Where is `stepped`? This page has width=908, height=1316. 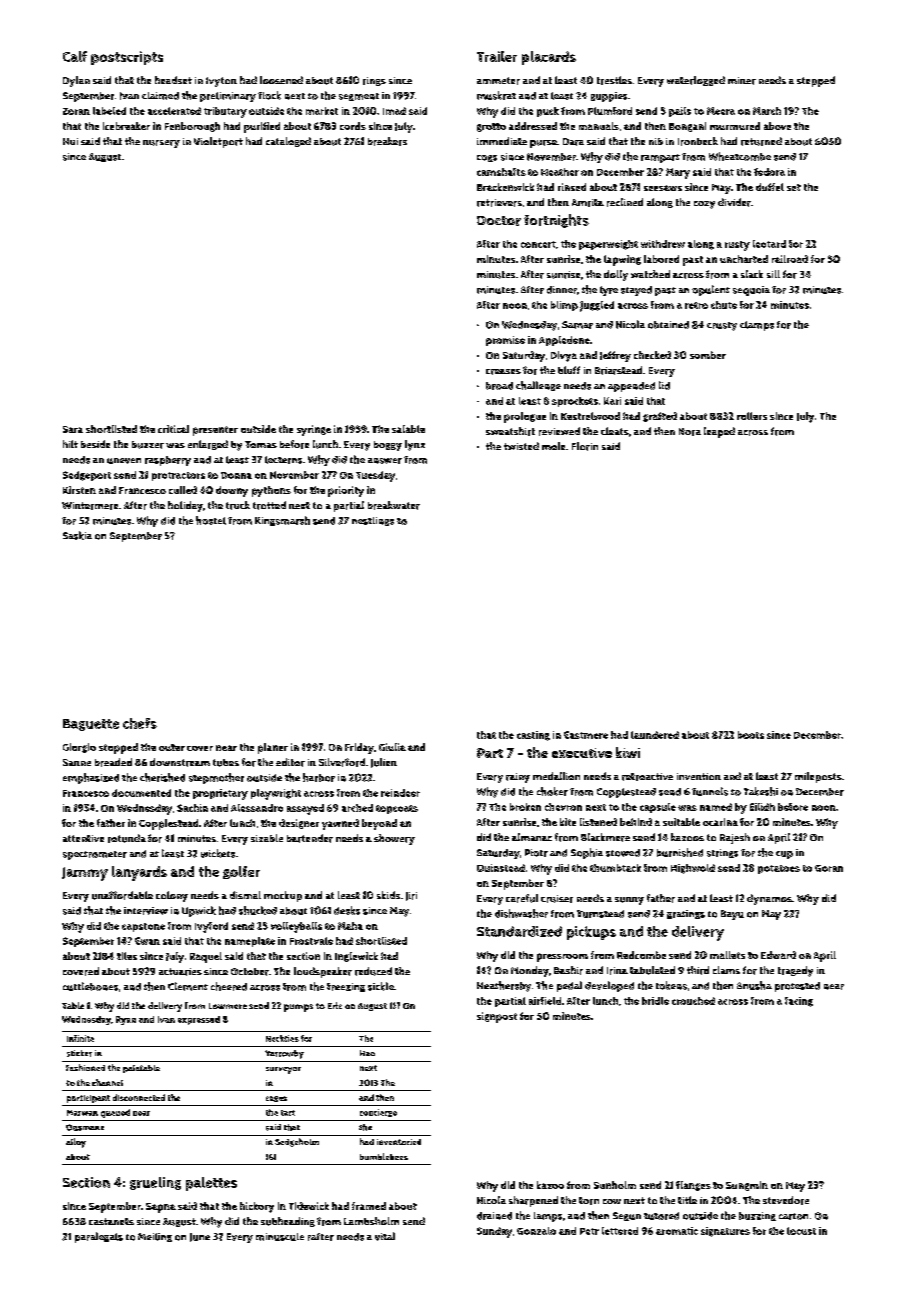 stepped is located at coordinates (816, 81).
